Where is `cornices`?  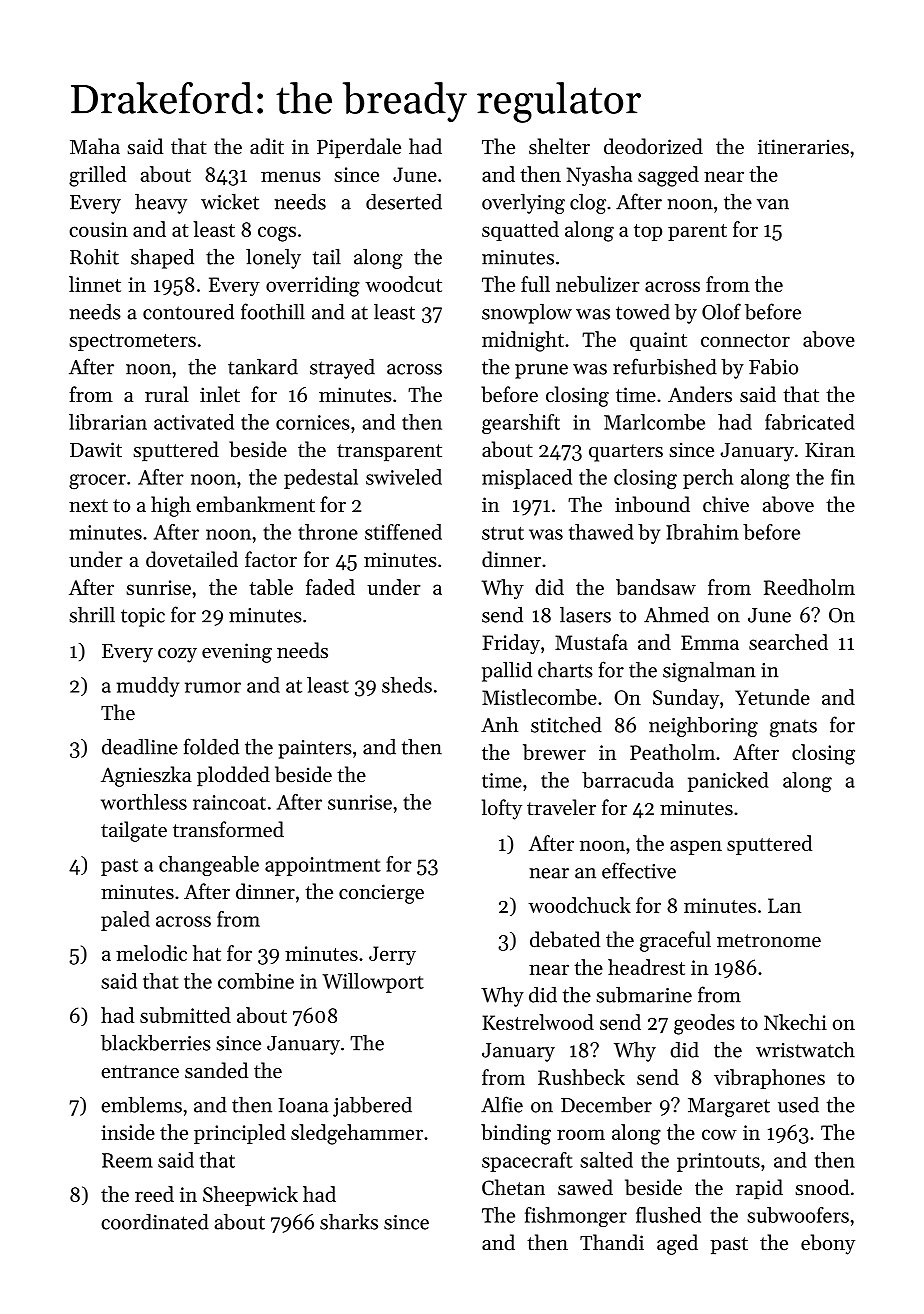 cornices is located at coordinates (313, 422).
